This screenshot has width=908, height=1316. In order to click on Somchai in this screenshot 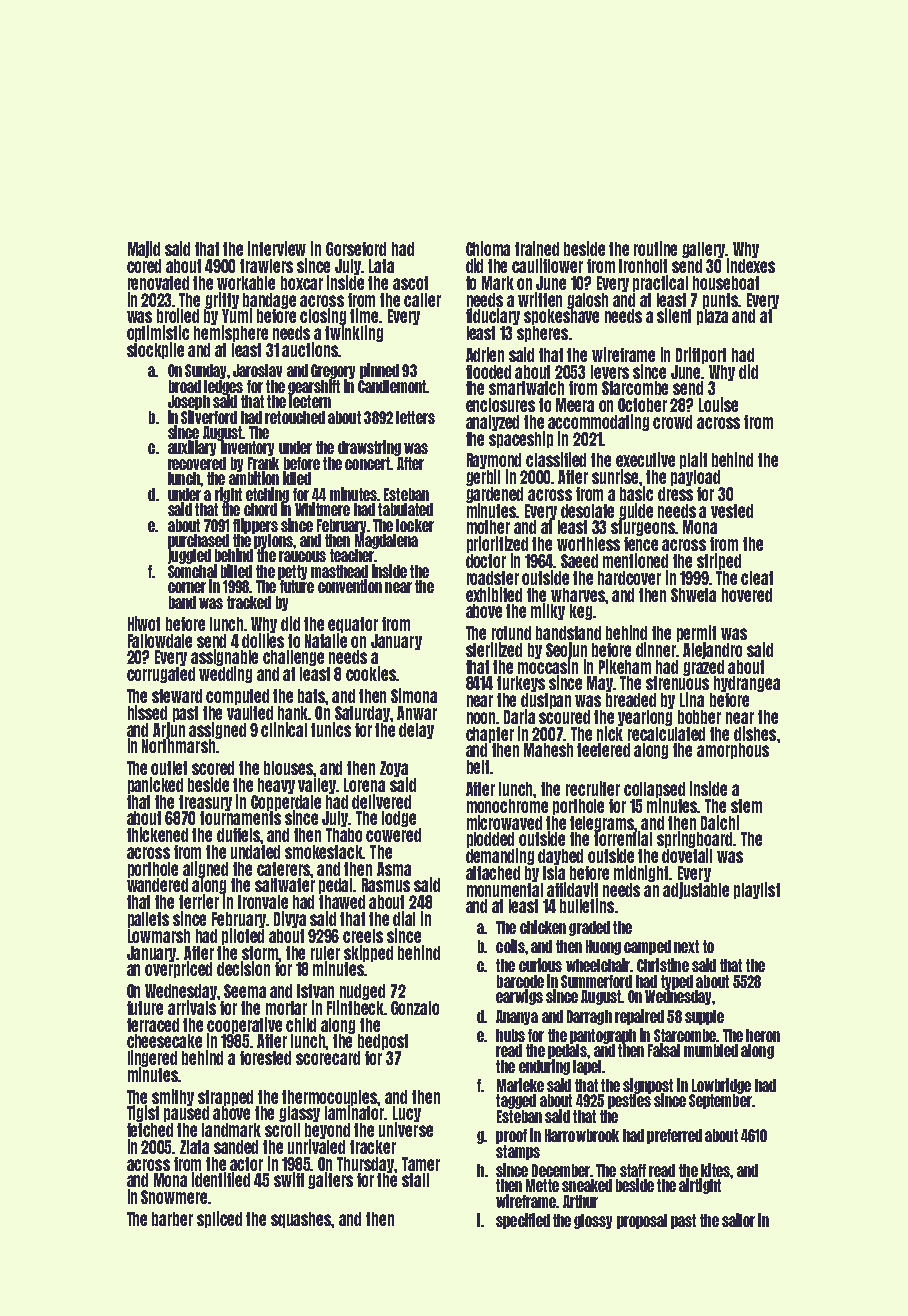, I will do `click(192, 571)`.
